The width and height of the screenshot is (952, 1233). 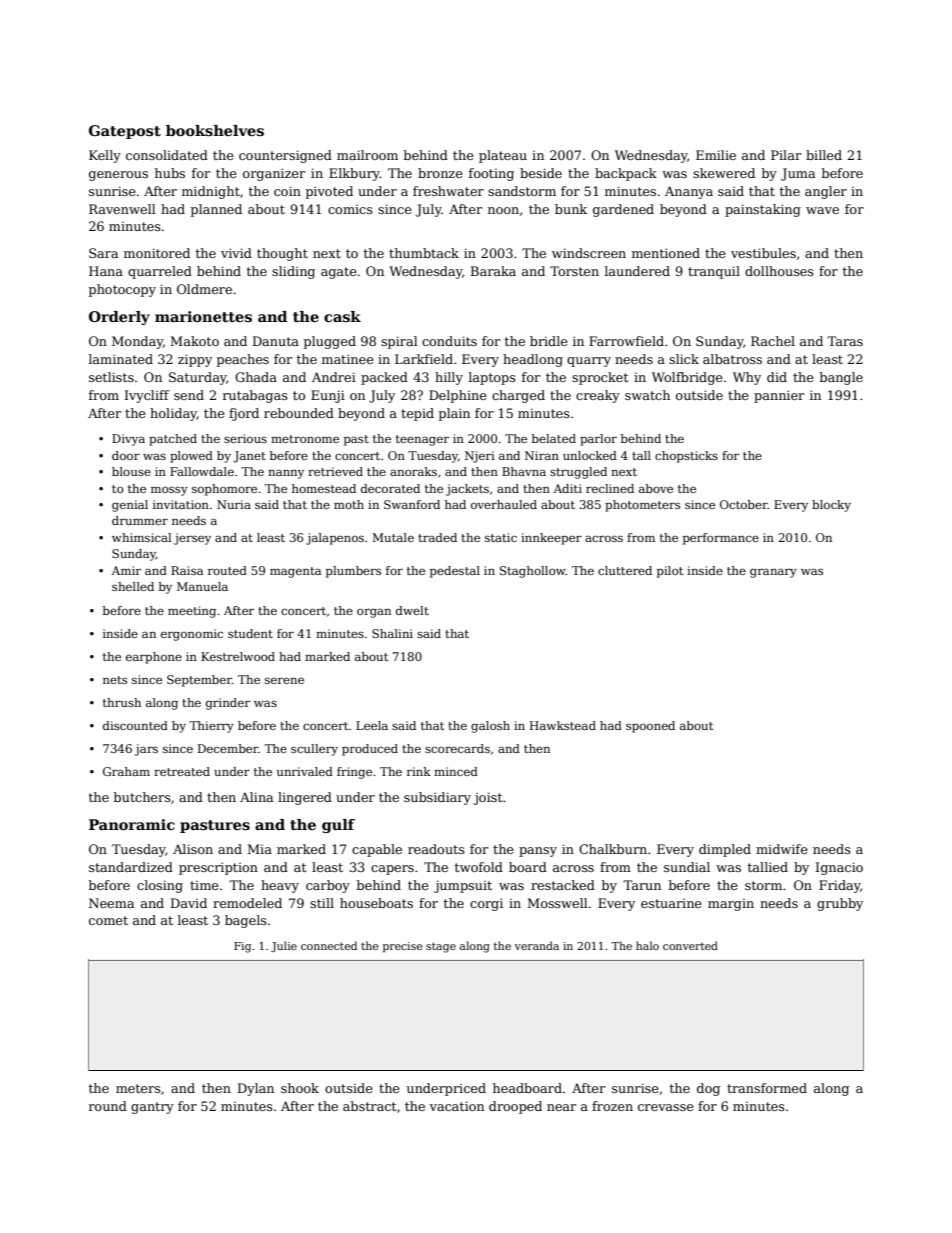 What do you see at coordinates (537, 945) in the screenshot?
I see `veranda` at bounding box center [537, 945].
